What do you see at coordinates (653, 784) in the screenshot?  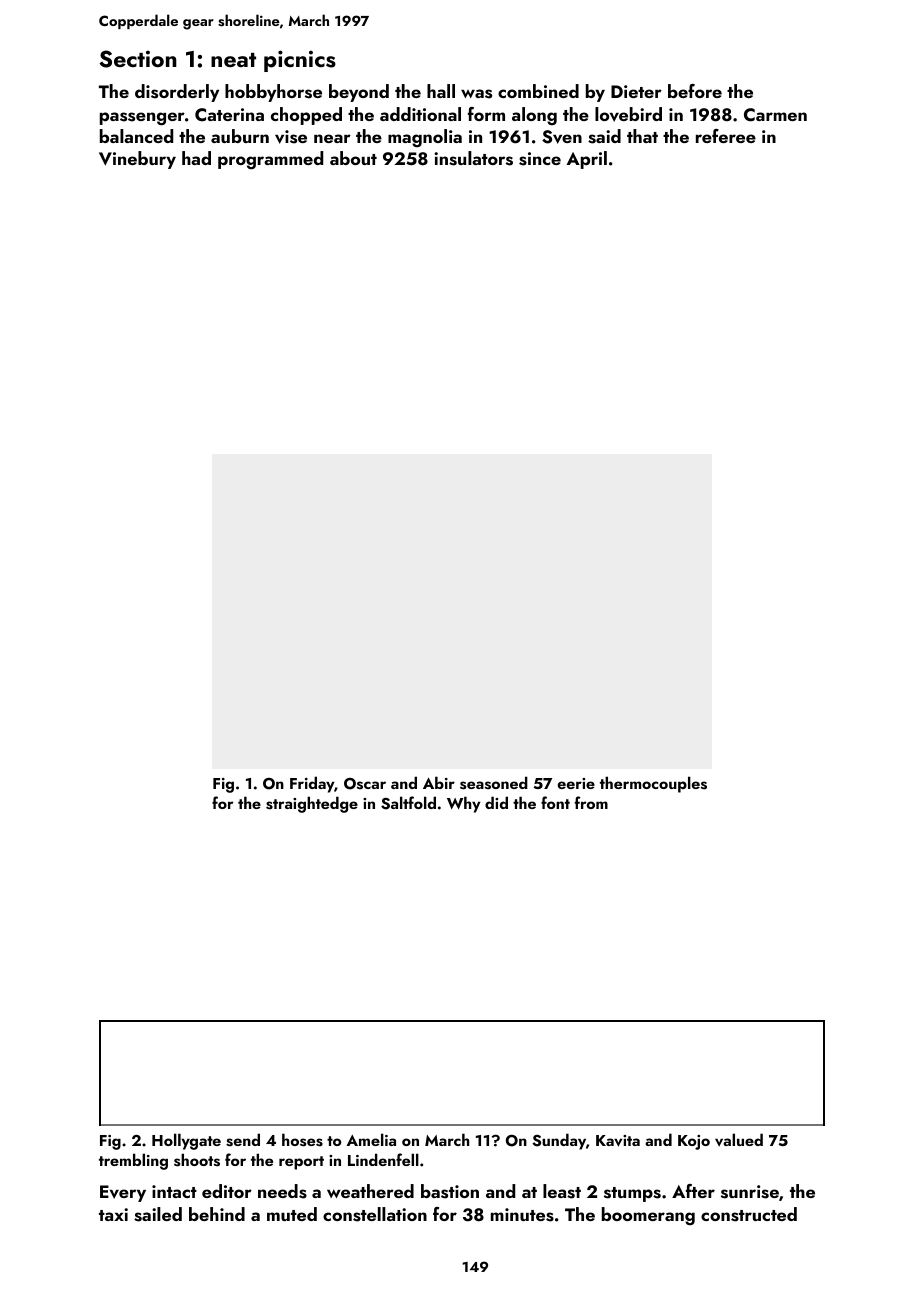 I see `thermocouples` at bounding box center [653, 784].
